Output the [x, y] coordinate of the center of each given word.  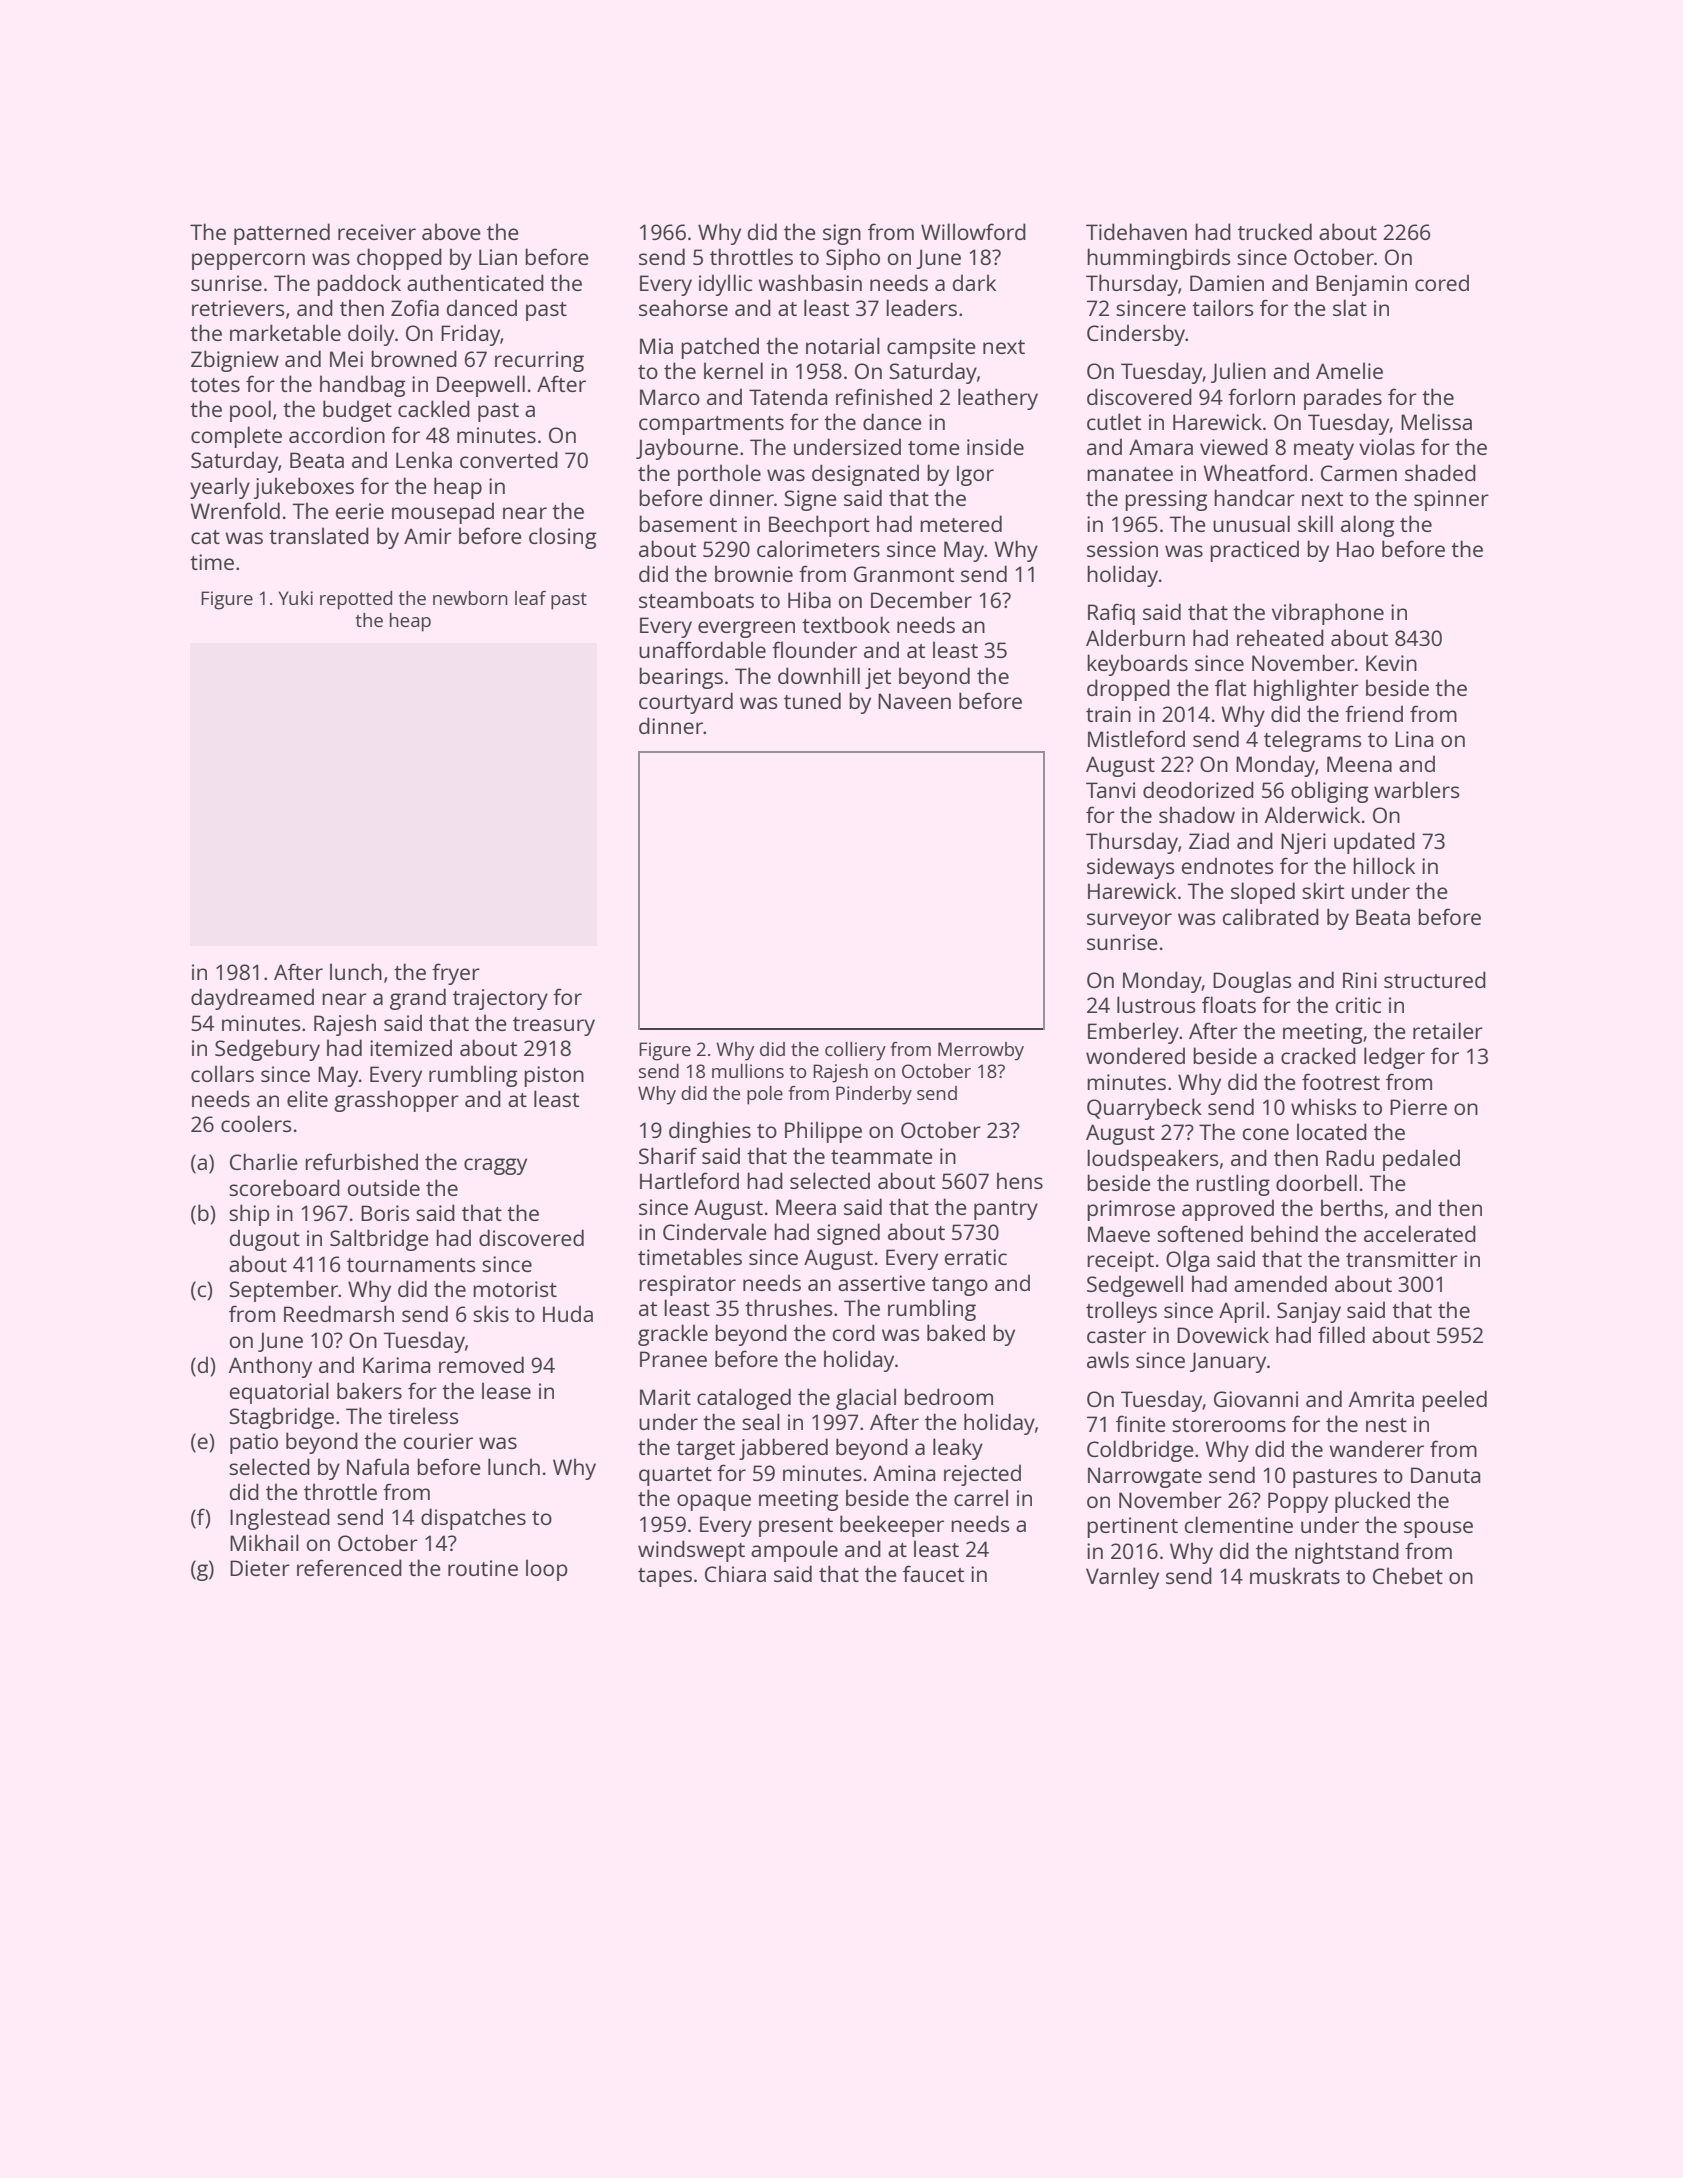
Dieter [260, 1568]
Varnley [1122, 1578]
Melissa [1436, 421]
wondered [1135, 1055]
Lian [498, 257]
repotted [356, 600]
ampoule [794, 1551]
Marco [670, 397]
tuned [812, 700]
